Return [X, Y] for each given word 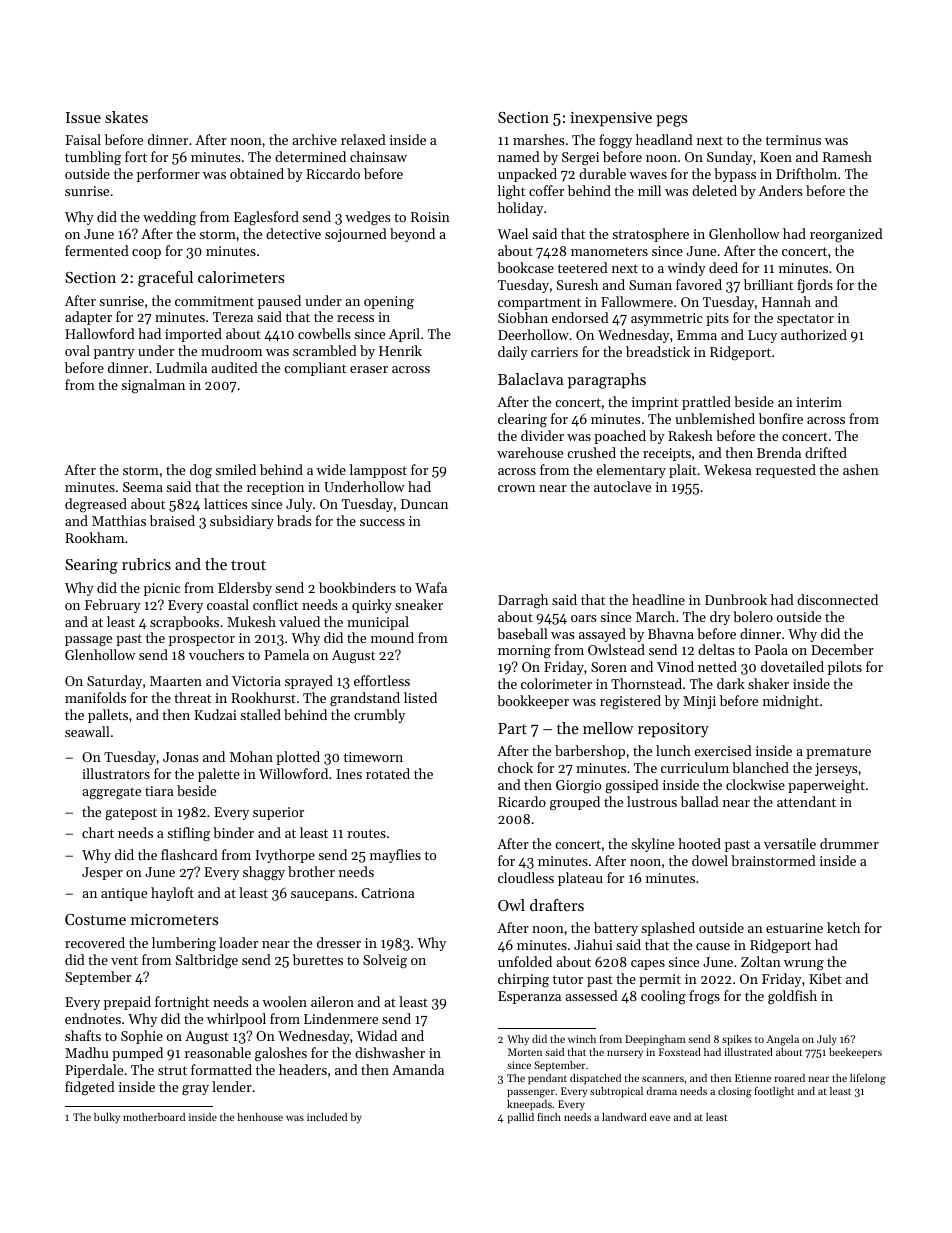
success [382, 522]
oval [77, 350]
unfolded [525, 961]
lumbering [184, 944]
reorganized [846, 235]
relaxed [363, 139]
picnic [162, 589]
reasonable [218, 1052]
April [404, 335]
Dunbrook [736, 599]
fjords [815, 286]
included [327, 1117]
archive [314, 139]
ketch [843, 927]
